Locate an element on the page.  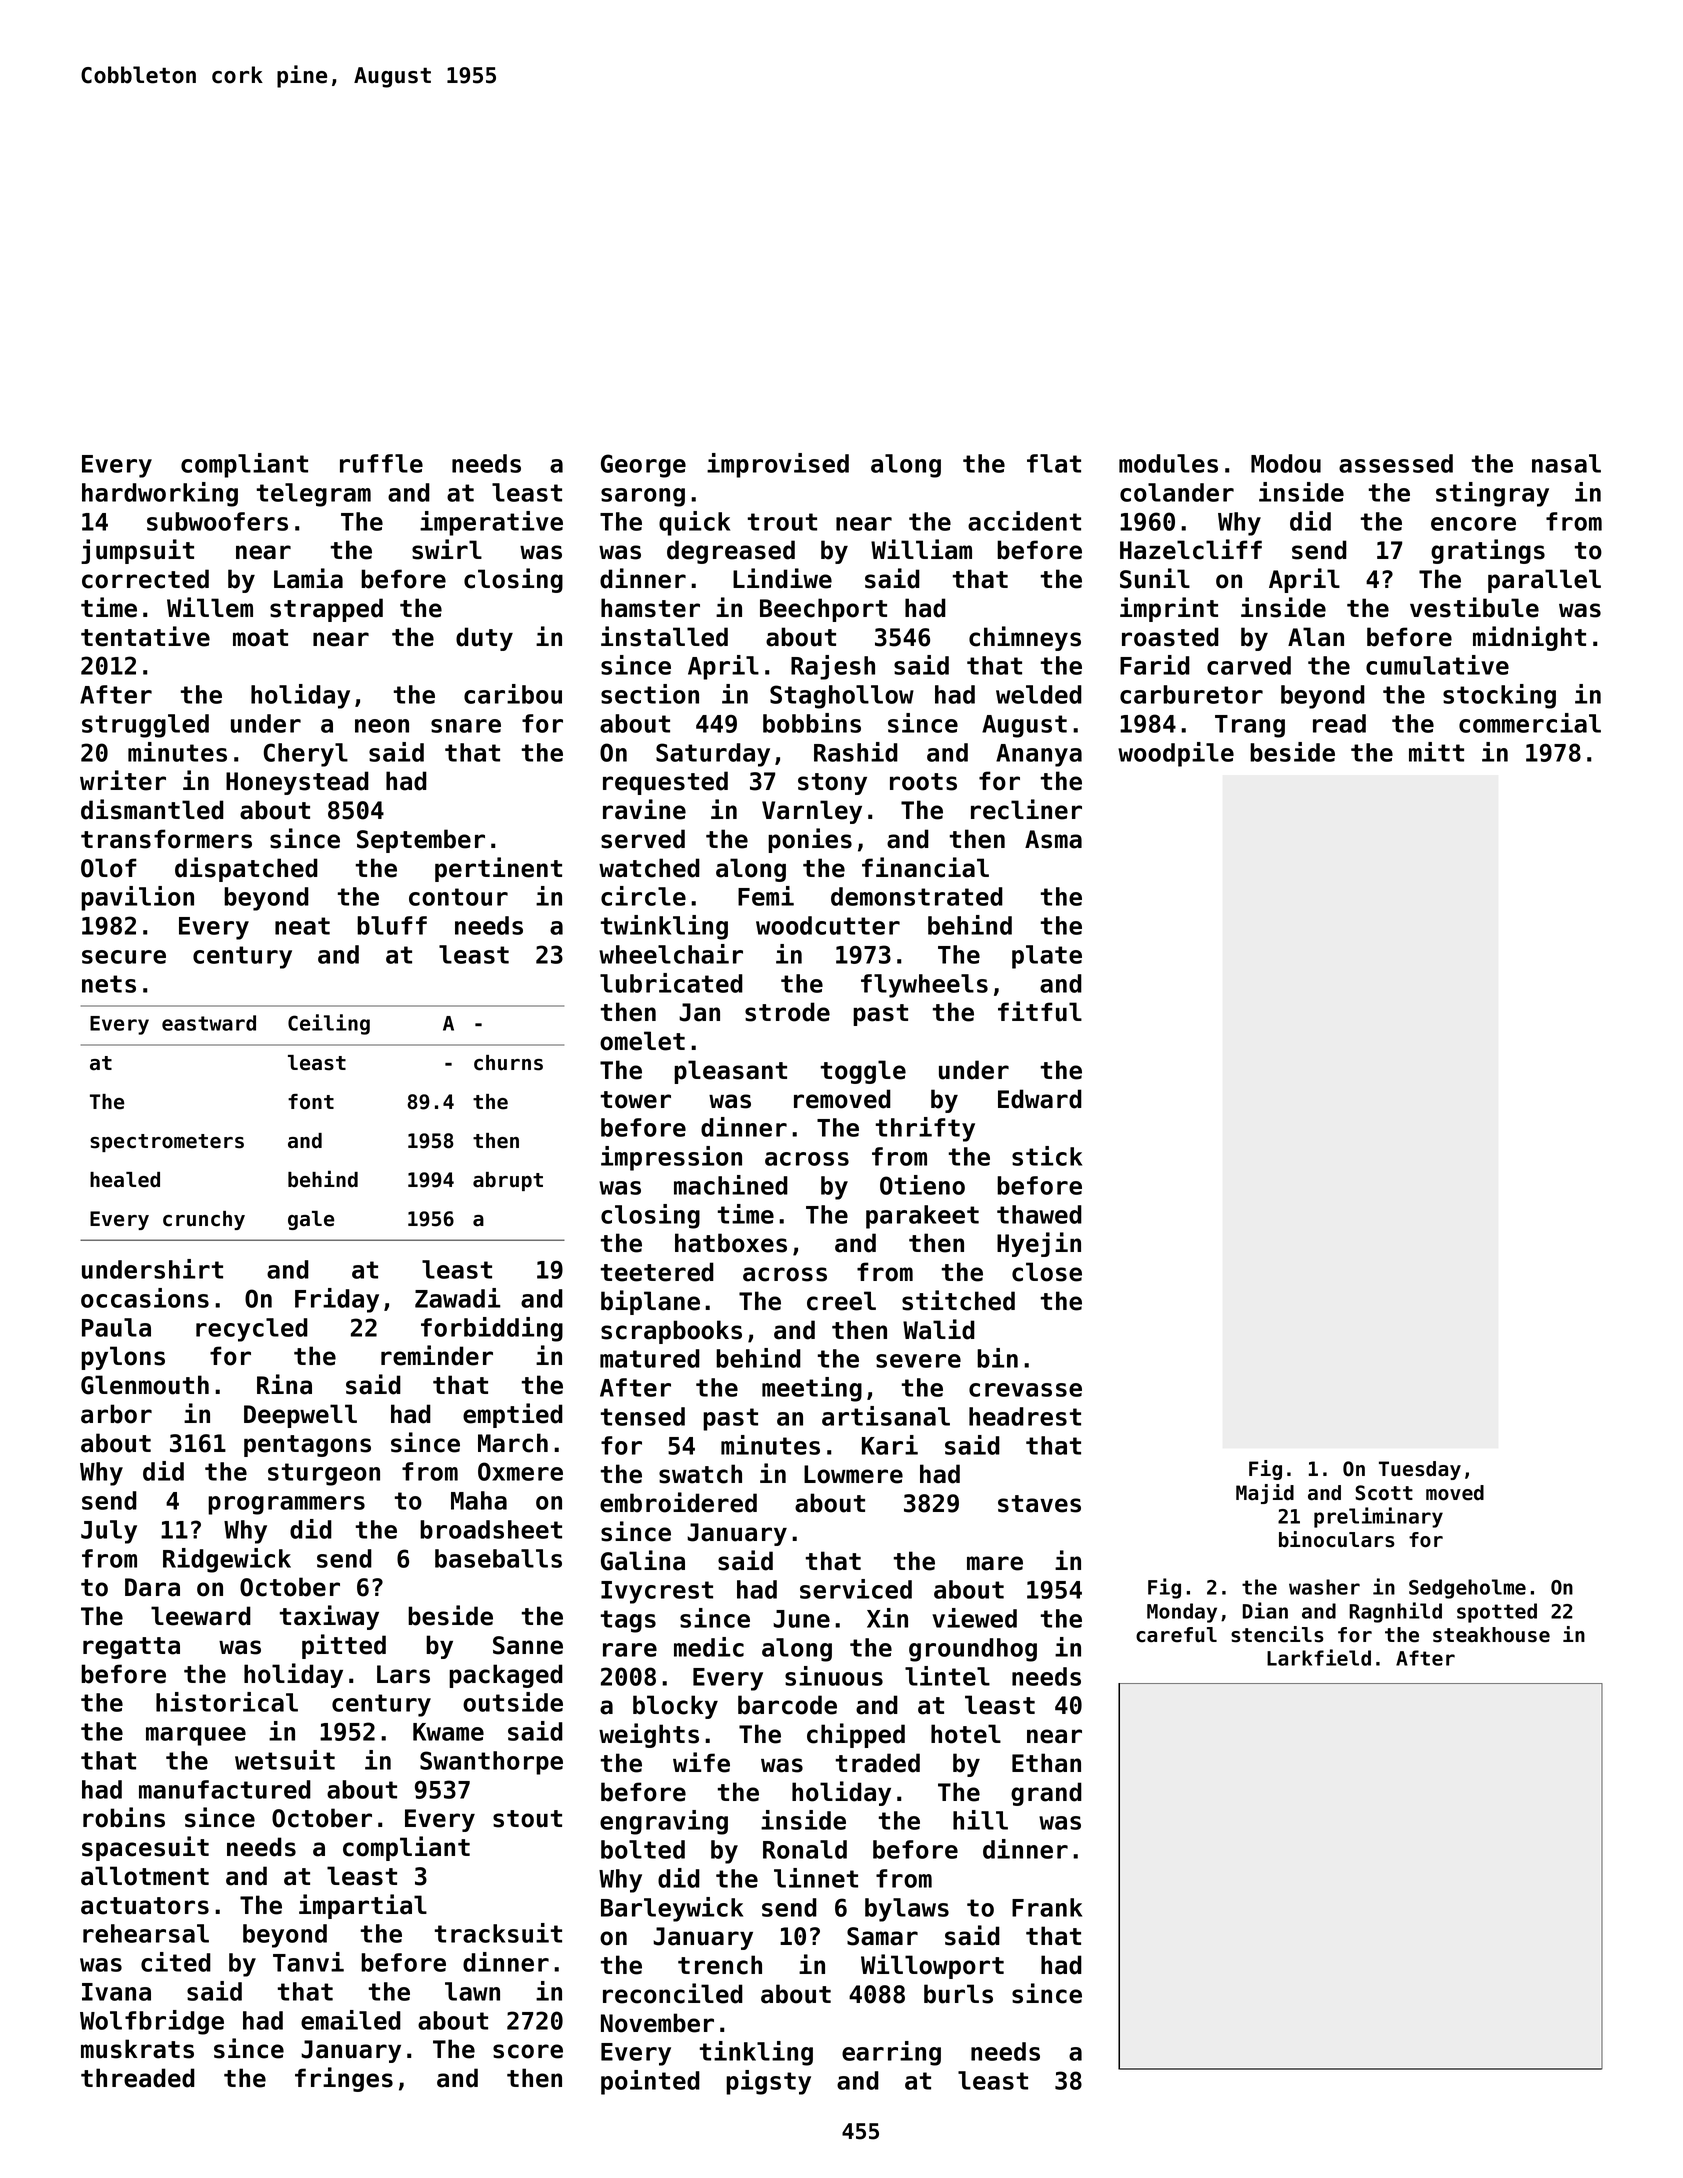
neon is located at coordinates (382, 726).
